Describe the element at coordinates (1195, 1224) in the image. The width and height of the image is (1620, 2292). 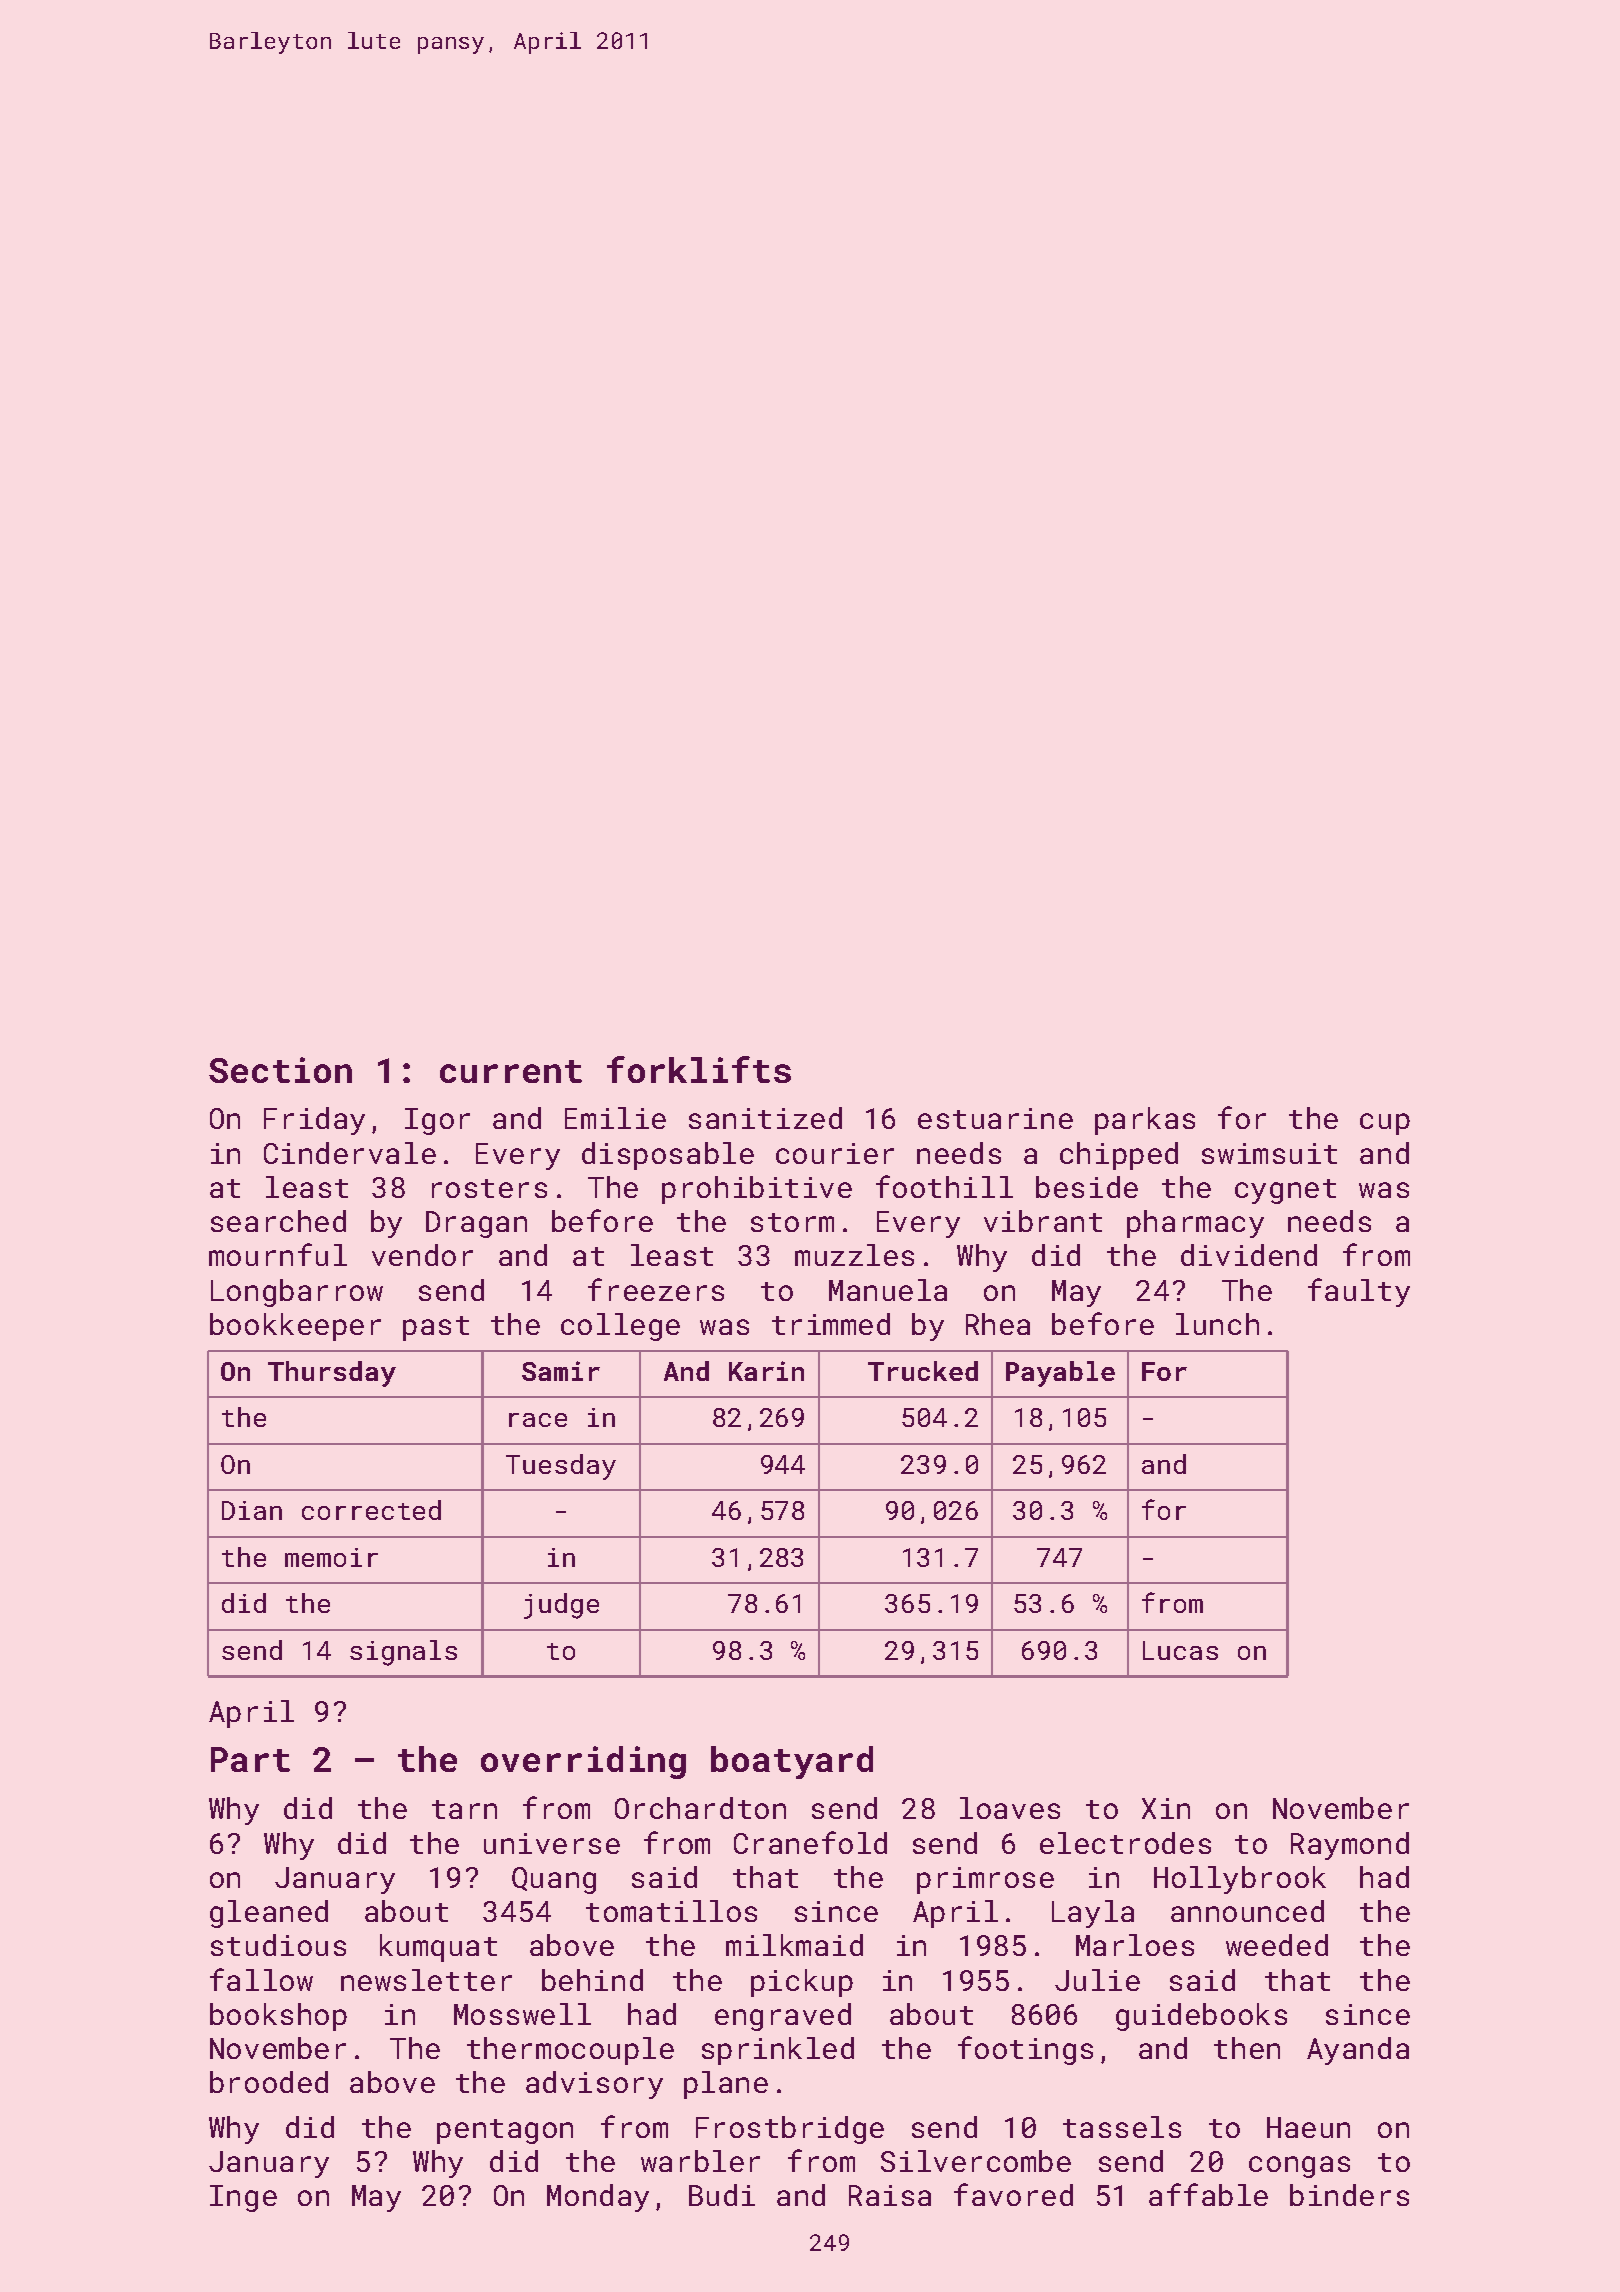
I see `pharmacy` at that location.
